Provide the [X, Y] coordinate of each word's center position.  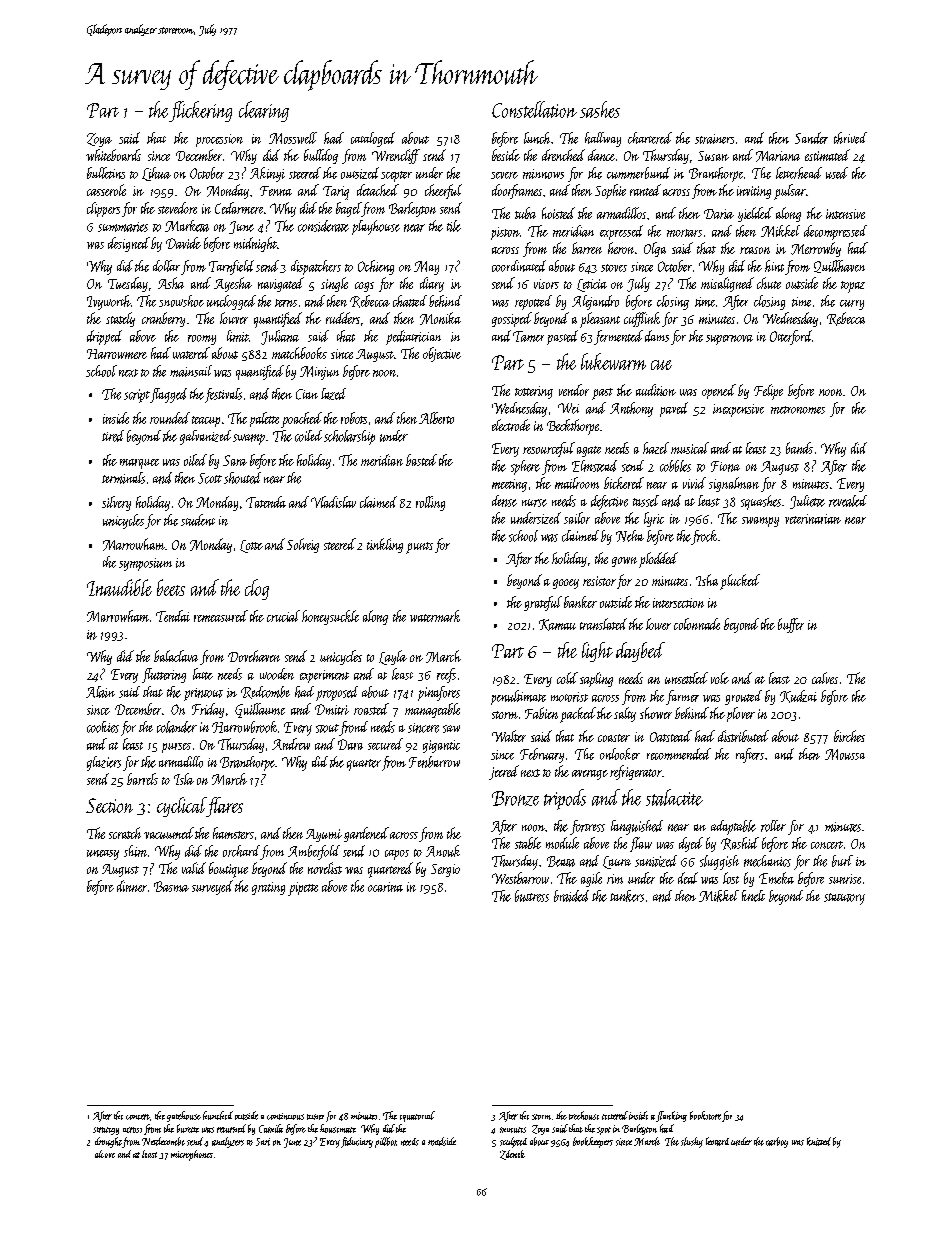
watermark [435, 616]
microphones [192, 1155]
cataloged [373, 139]
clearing [264, 111]
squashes [761, 502]
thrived [850, 138]
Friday [208, 710]
